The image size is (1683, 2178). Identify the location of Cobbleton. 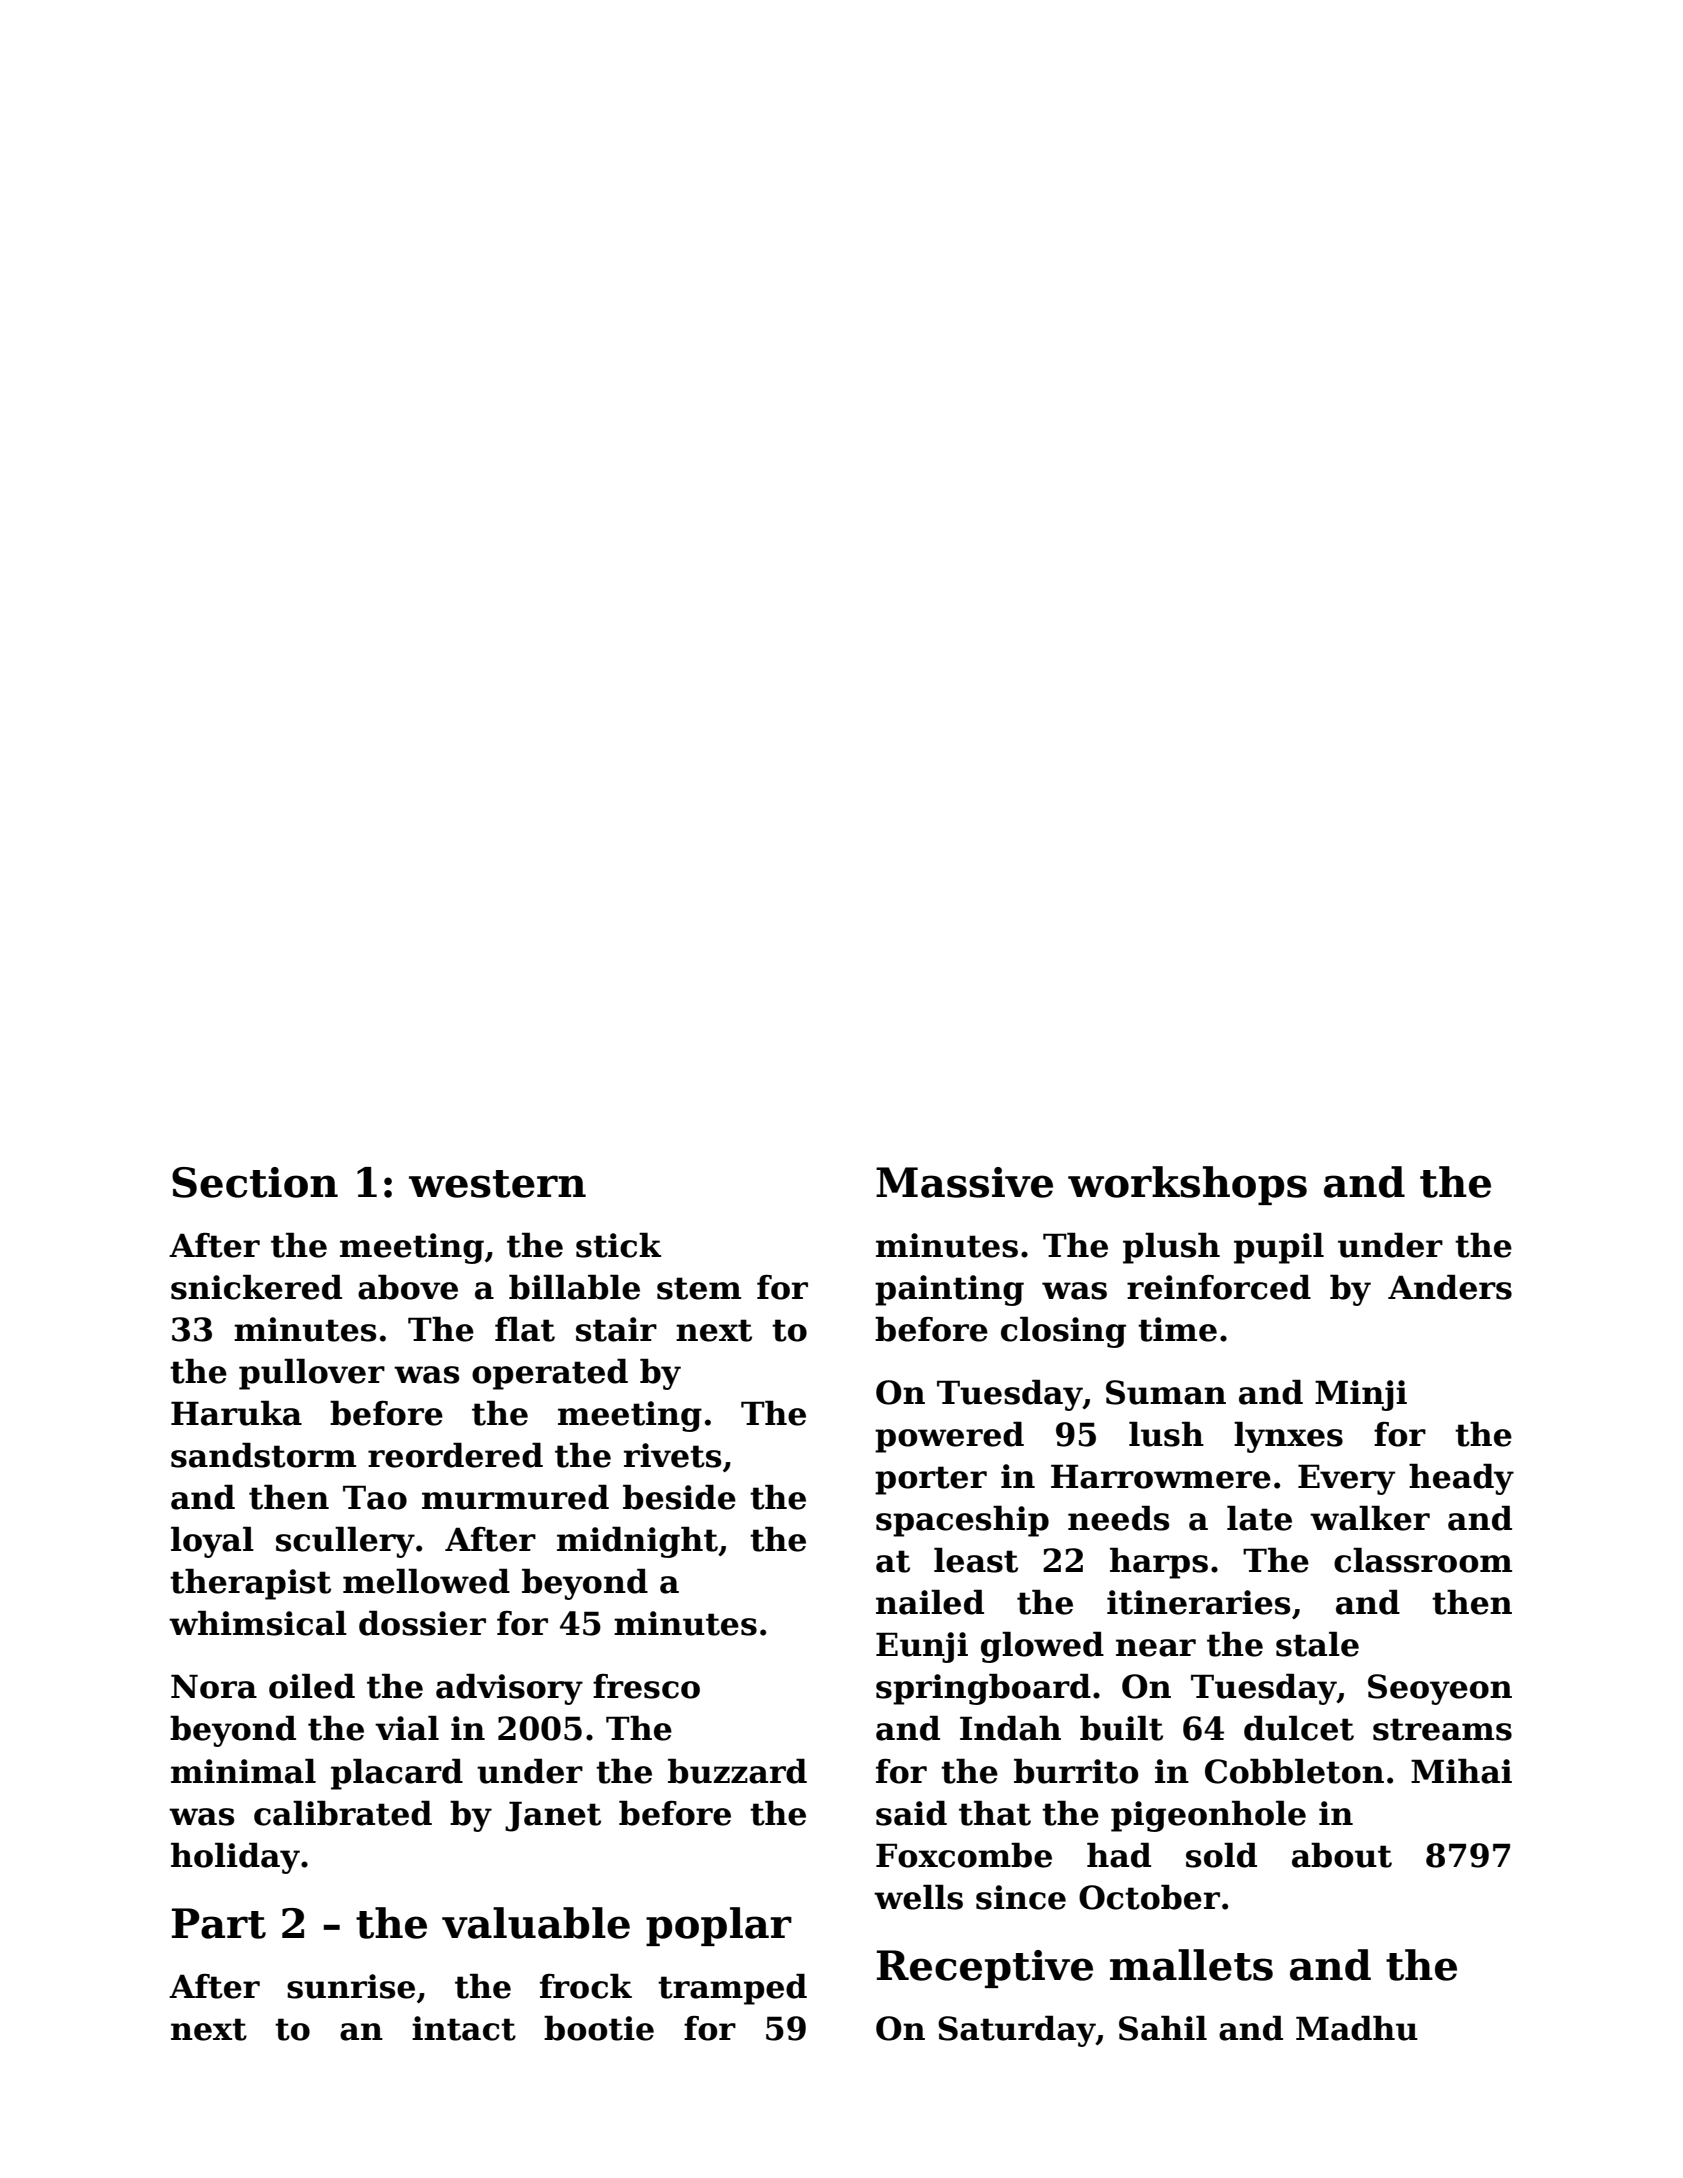
(1294, 1771).
